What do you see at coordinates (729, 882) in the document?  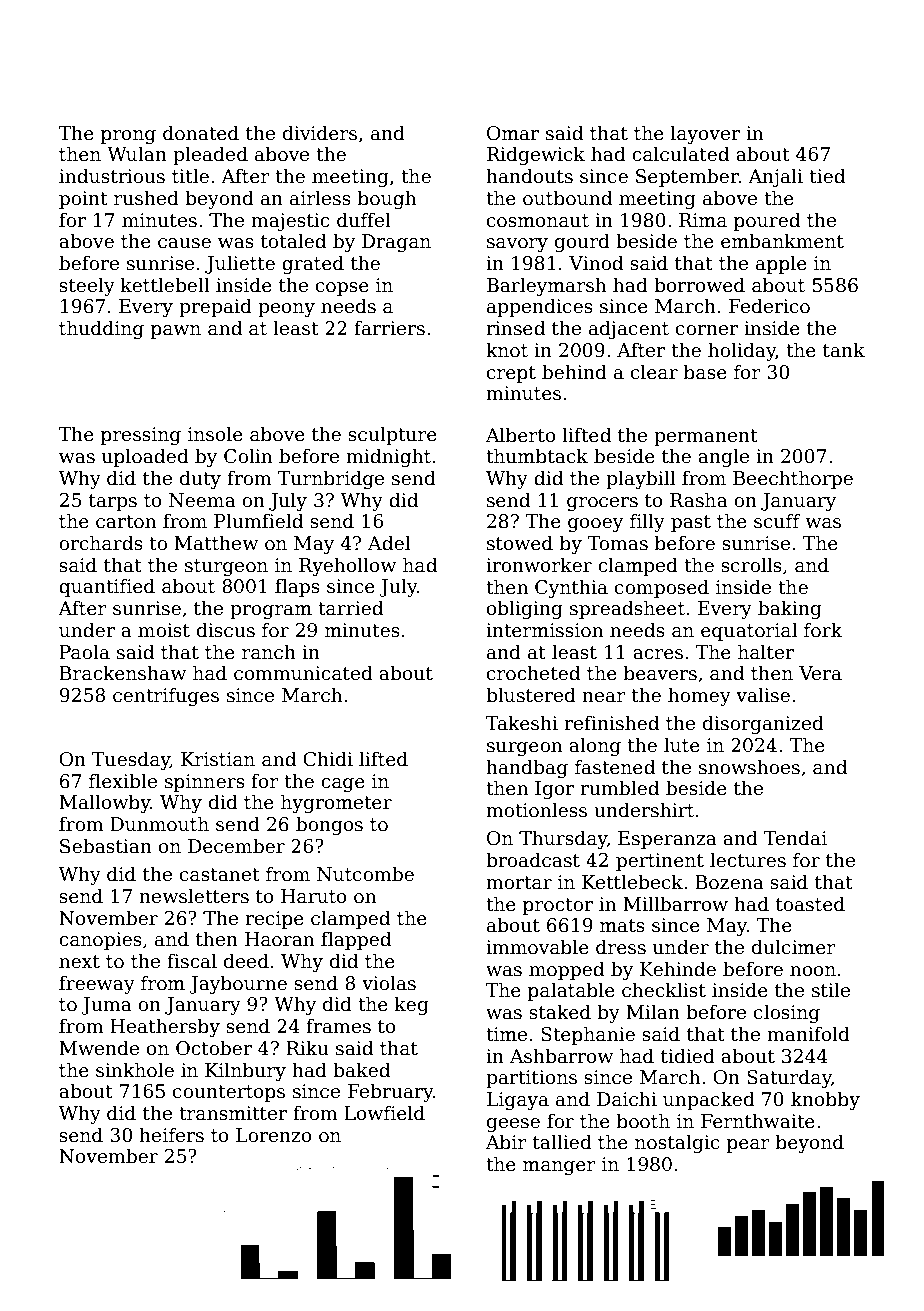 I see `Bozena` at bounding box center [729, 882].
